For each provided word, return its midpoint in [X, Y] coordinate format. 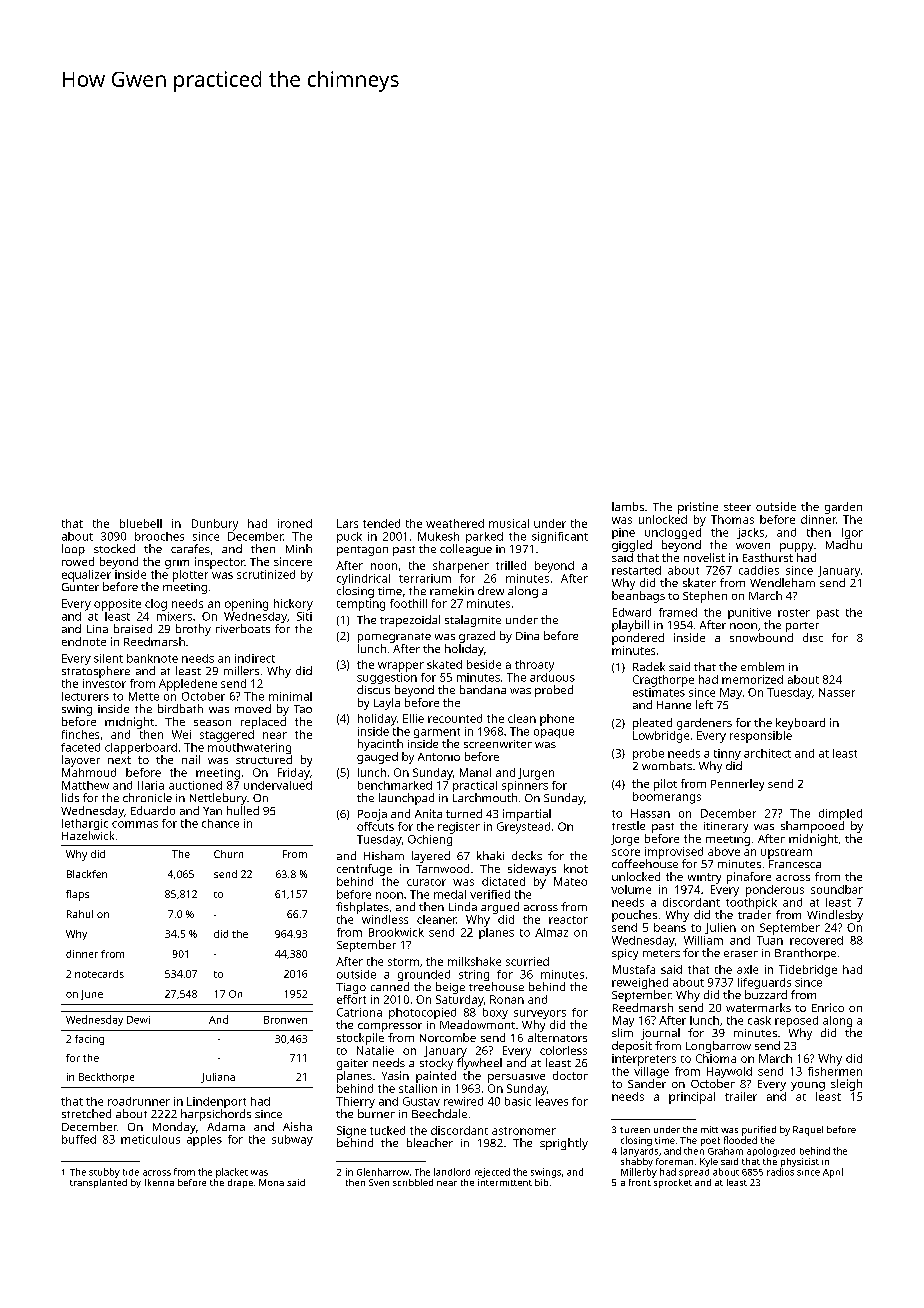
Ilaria [151, 785]
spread [694, 1173]
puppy [796, 547]
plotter [190, 576]
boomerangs [667, 798]
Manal [475, 772]
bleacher [430, 1142]
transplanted [98, 1183]
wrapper [401, 667]
